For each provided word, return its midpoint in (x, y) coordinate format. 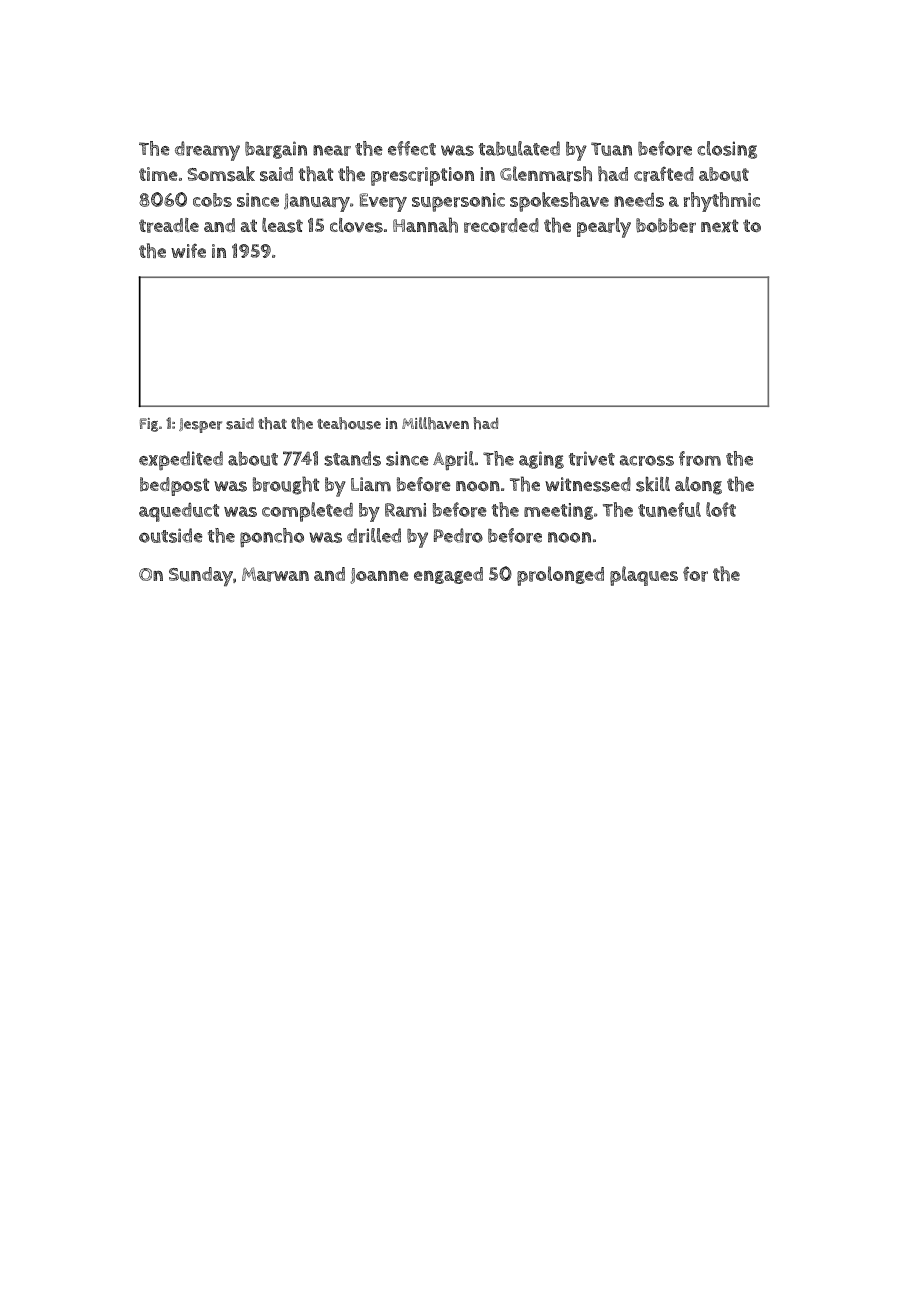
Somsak (221, 174)
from (700, 458)
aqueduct (179, 512)
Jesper (200, 425)
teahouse (349, 423)
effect (412, 148)
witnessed (588, 484)
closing (727, 150)
